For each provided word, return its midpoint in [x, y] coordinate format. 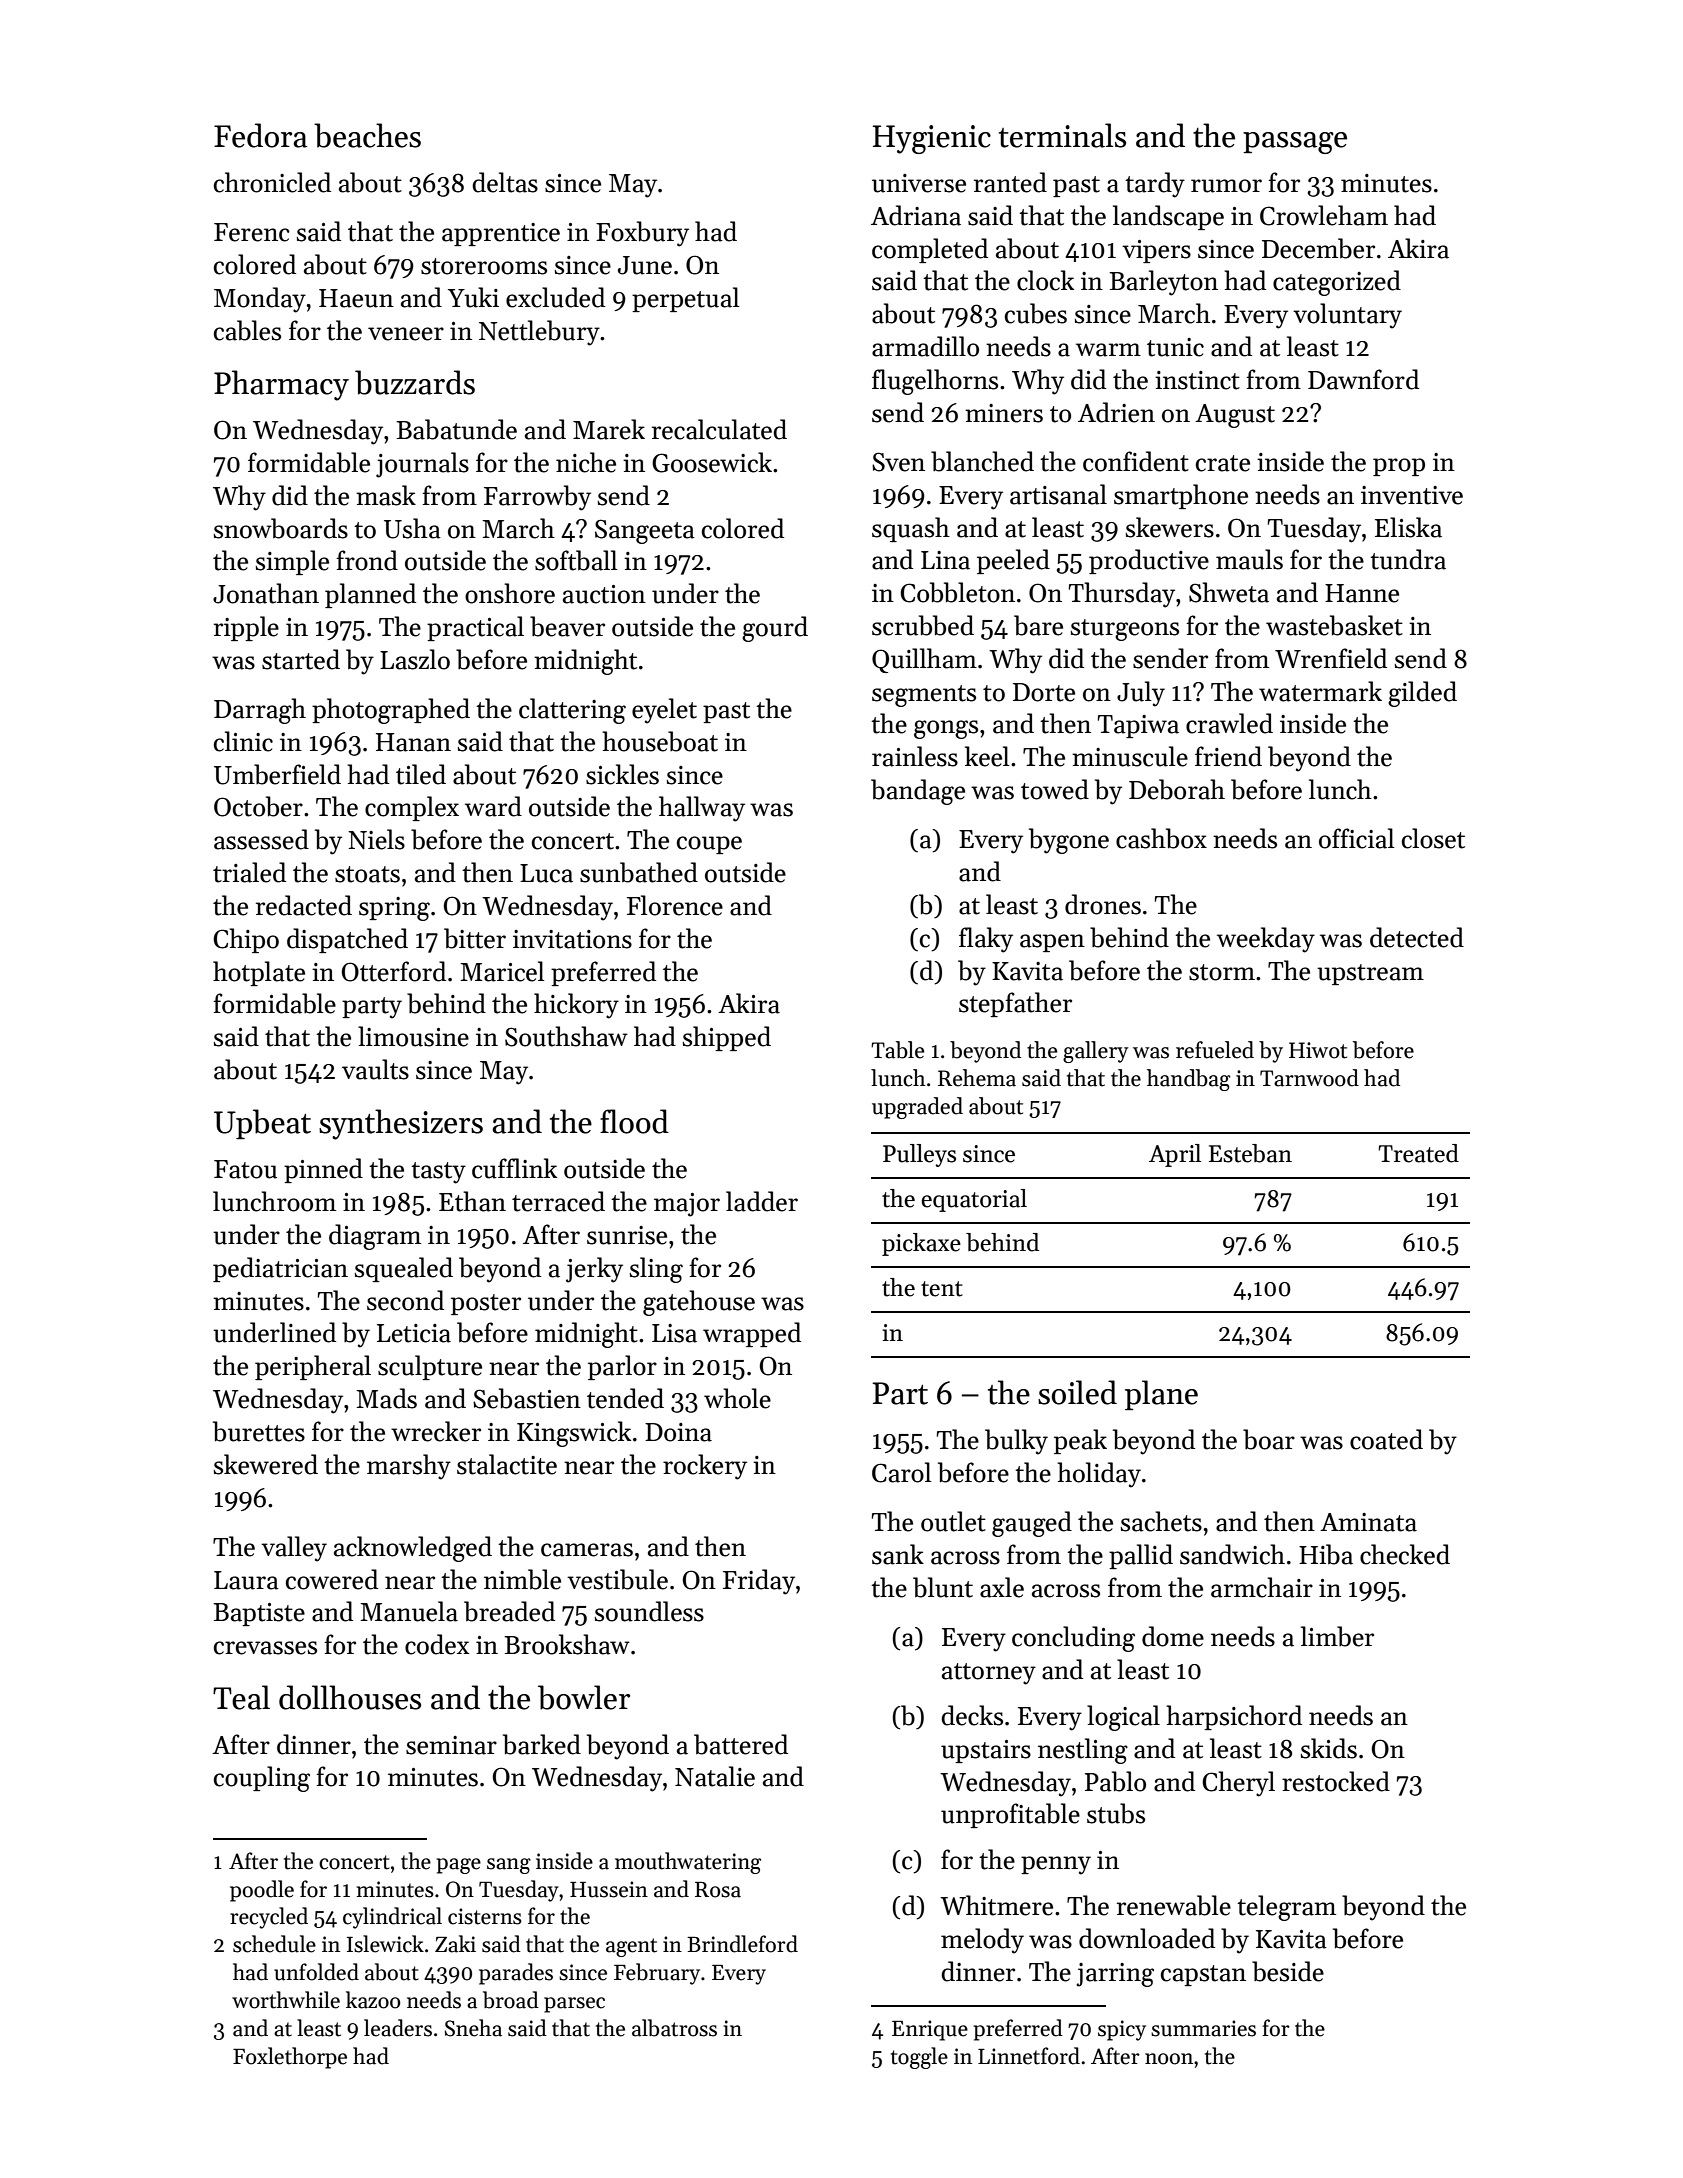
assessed [261, 839]
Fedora [260, 135]
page [458, 1866]
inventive [1412, 495]
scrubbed [923, 625]
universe [919, 183]
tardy [1155, 185]
